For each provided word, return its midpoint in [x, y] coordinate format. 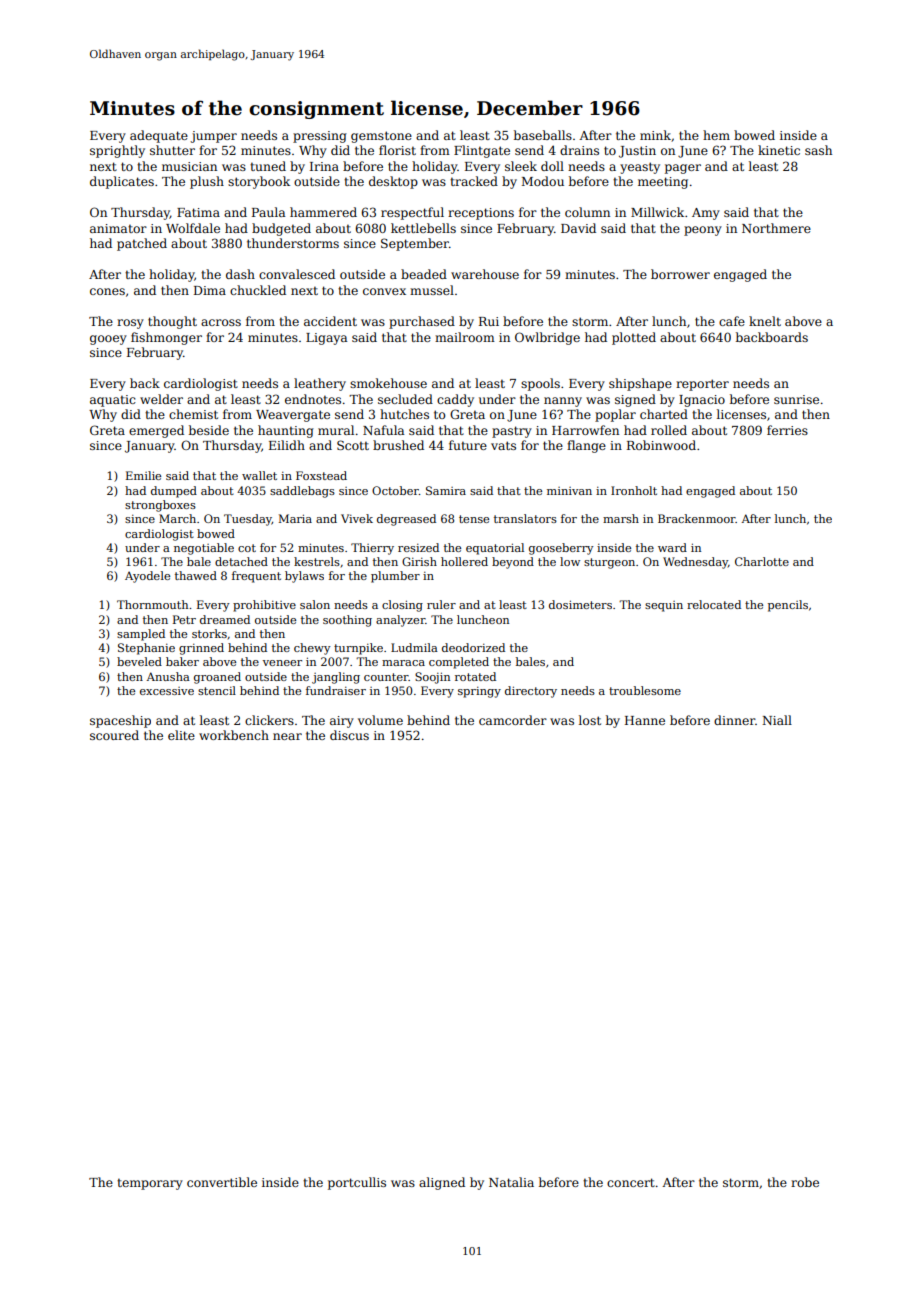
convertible [222, 1182]
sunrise [796, 399]
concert [631, 1182]
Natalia [511, 1182]
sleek [521, 166]
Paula [268, 212]
